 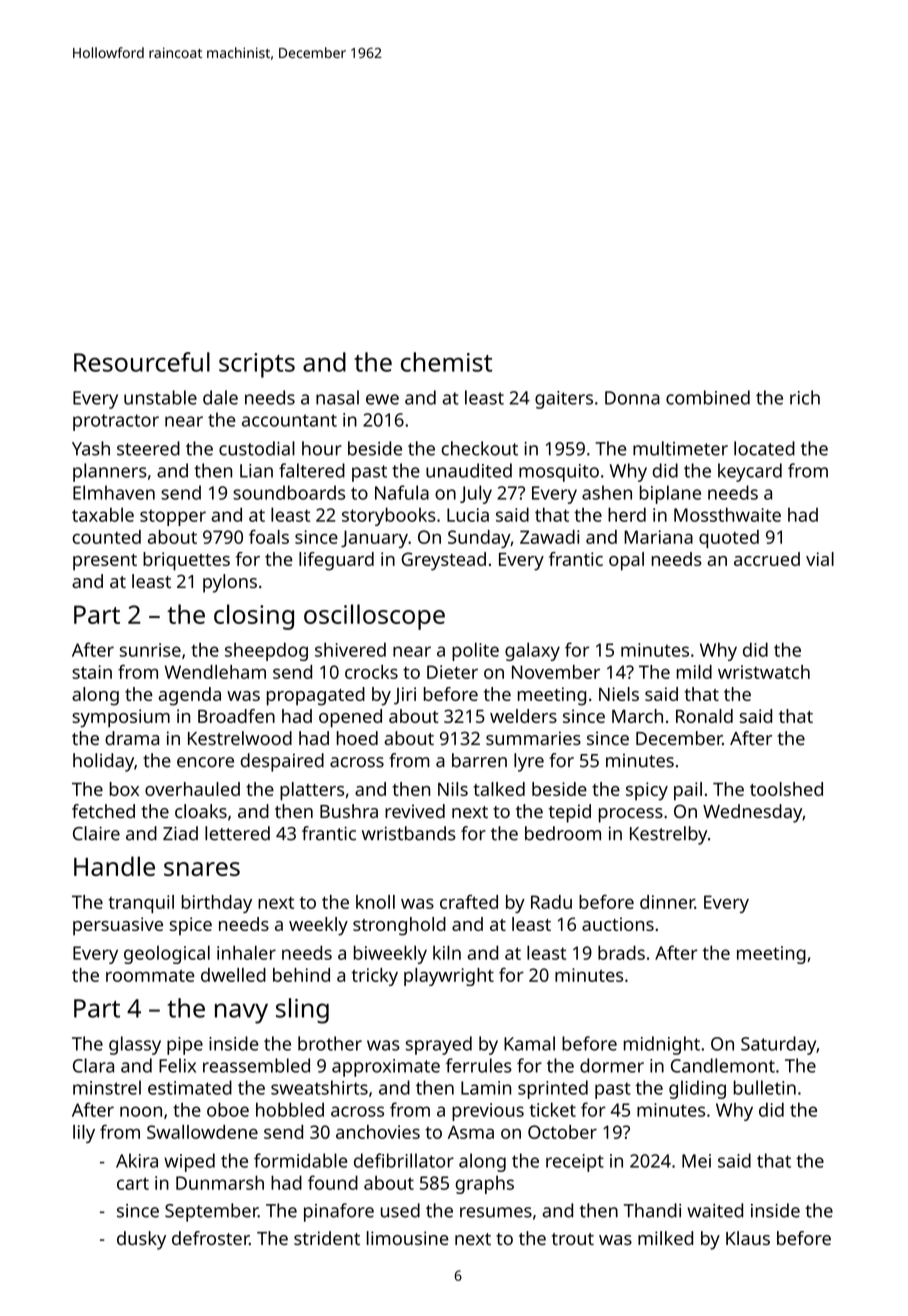 What do you see at coordinates (312, 791) in the document?
I see `platters` at bounding box center [312, 791].
